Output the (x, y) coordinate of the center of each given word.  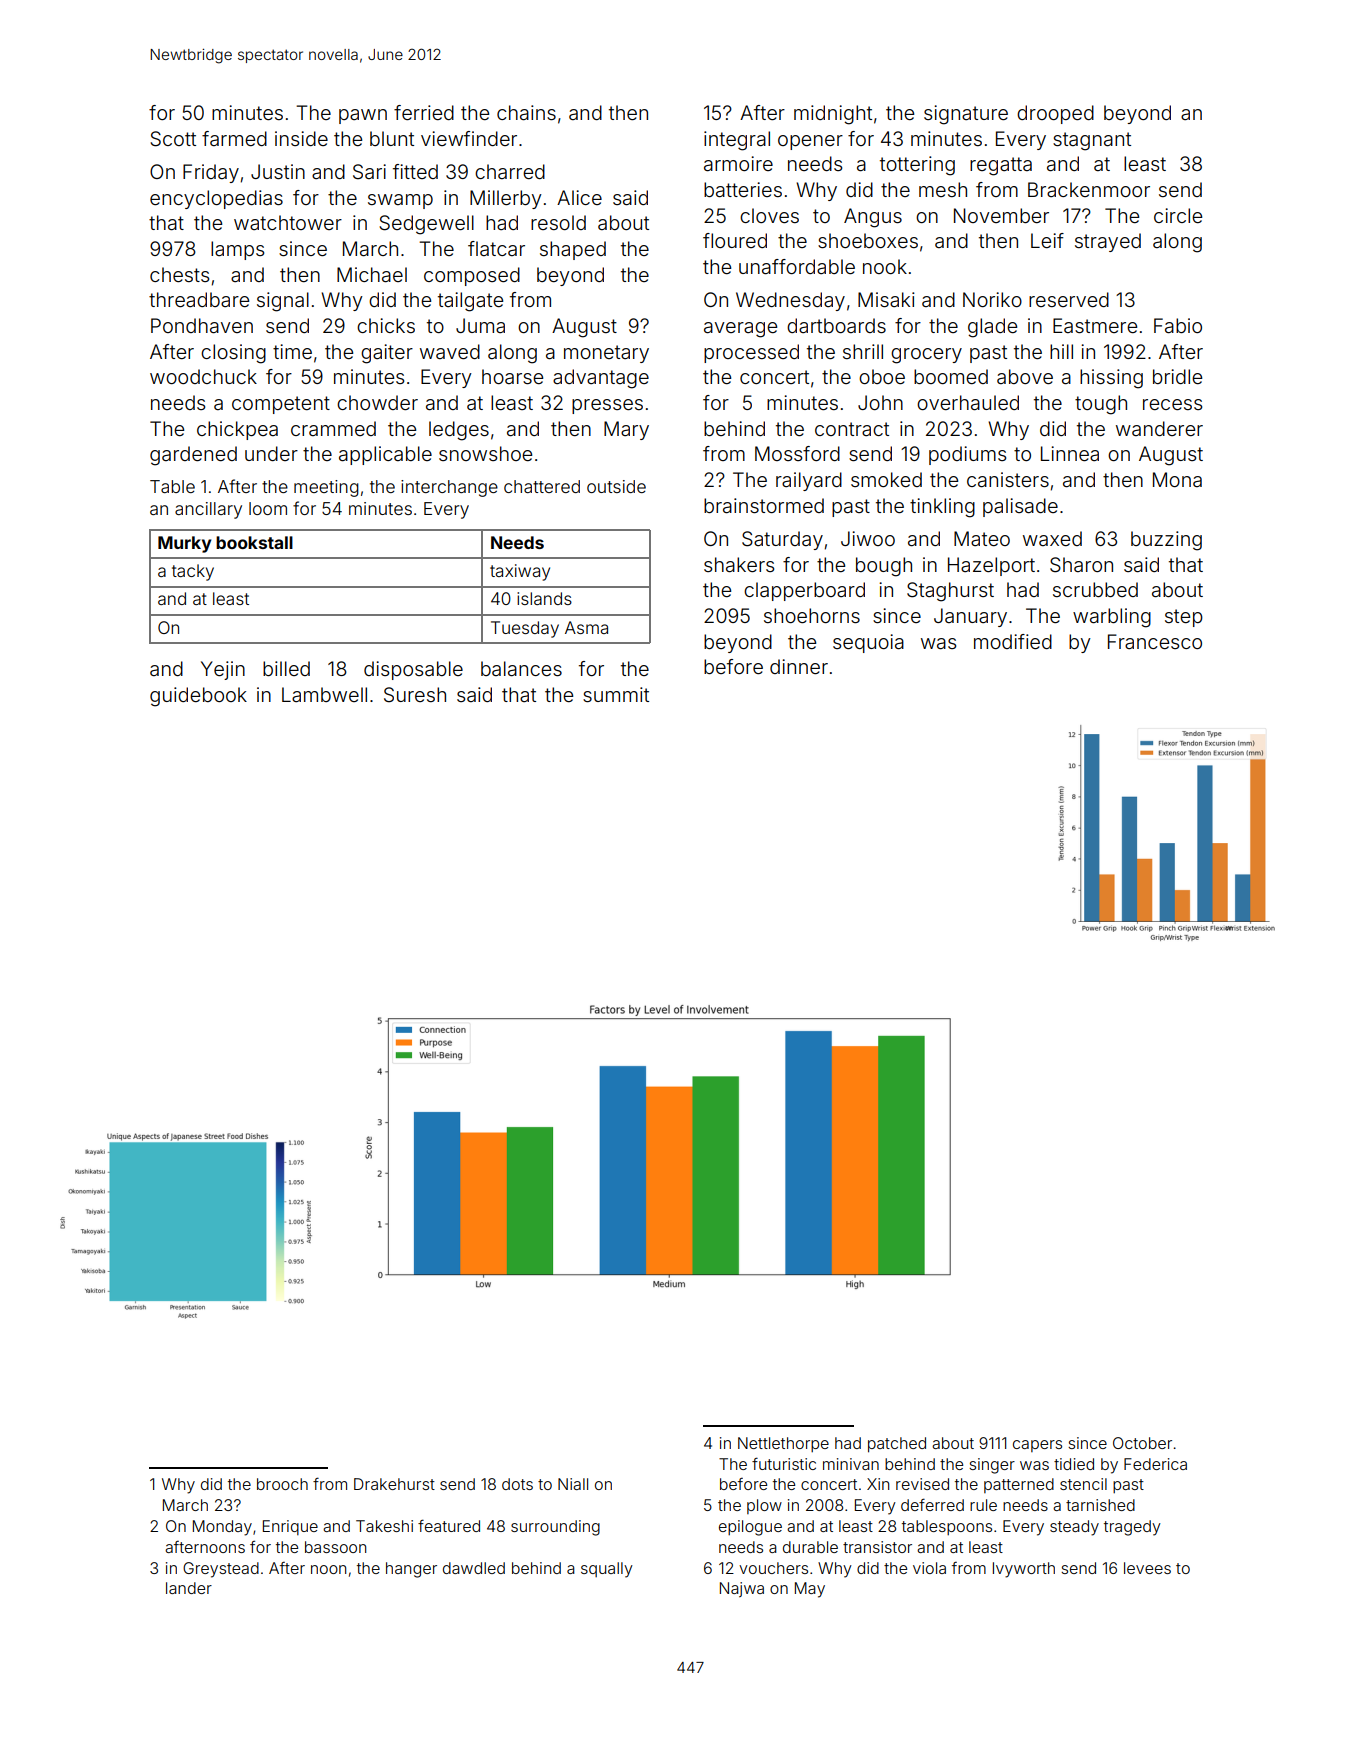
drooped (1055, 114)
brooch (282, 1484)
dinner (799, 666)
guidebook (198, 697)
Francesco (1155, 641)
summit (616, 694)
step (1184, 618)
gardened (193, 456)
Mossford (797, 453)
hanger (411, 1570)
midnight (833, 115)
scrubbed (1095, 589)
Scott (173, 139)
